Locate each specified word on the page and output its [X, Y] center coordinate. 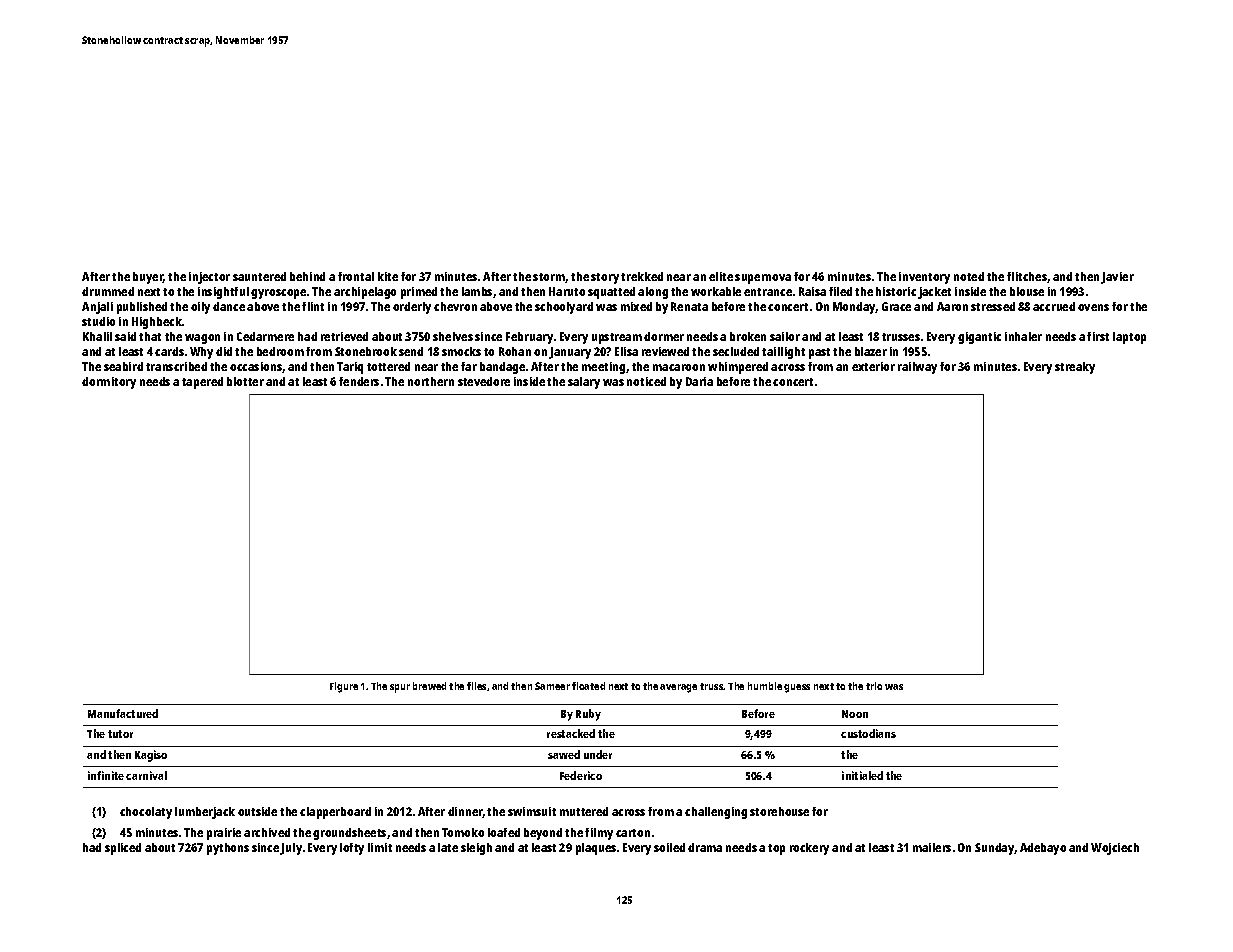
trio [874, 686]
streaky [1075, 368]
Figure [344, 687]
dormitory [109, 383]
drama [705, 847]
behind [307, 276]
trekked [642, 276]
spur [400, 688]
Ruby [588, 715]
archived [267, 832]
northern [431, 381]
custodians [868, 733]
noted [969, 276]
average [678, 688]
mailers [932, 847]
